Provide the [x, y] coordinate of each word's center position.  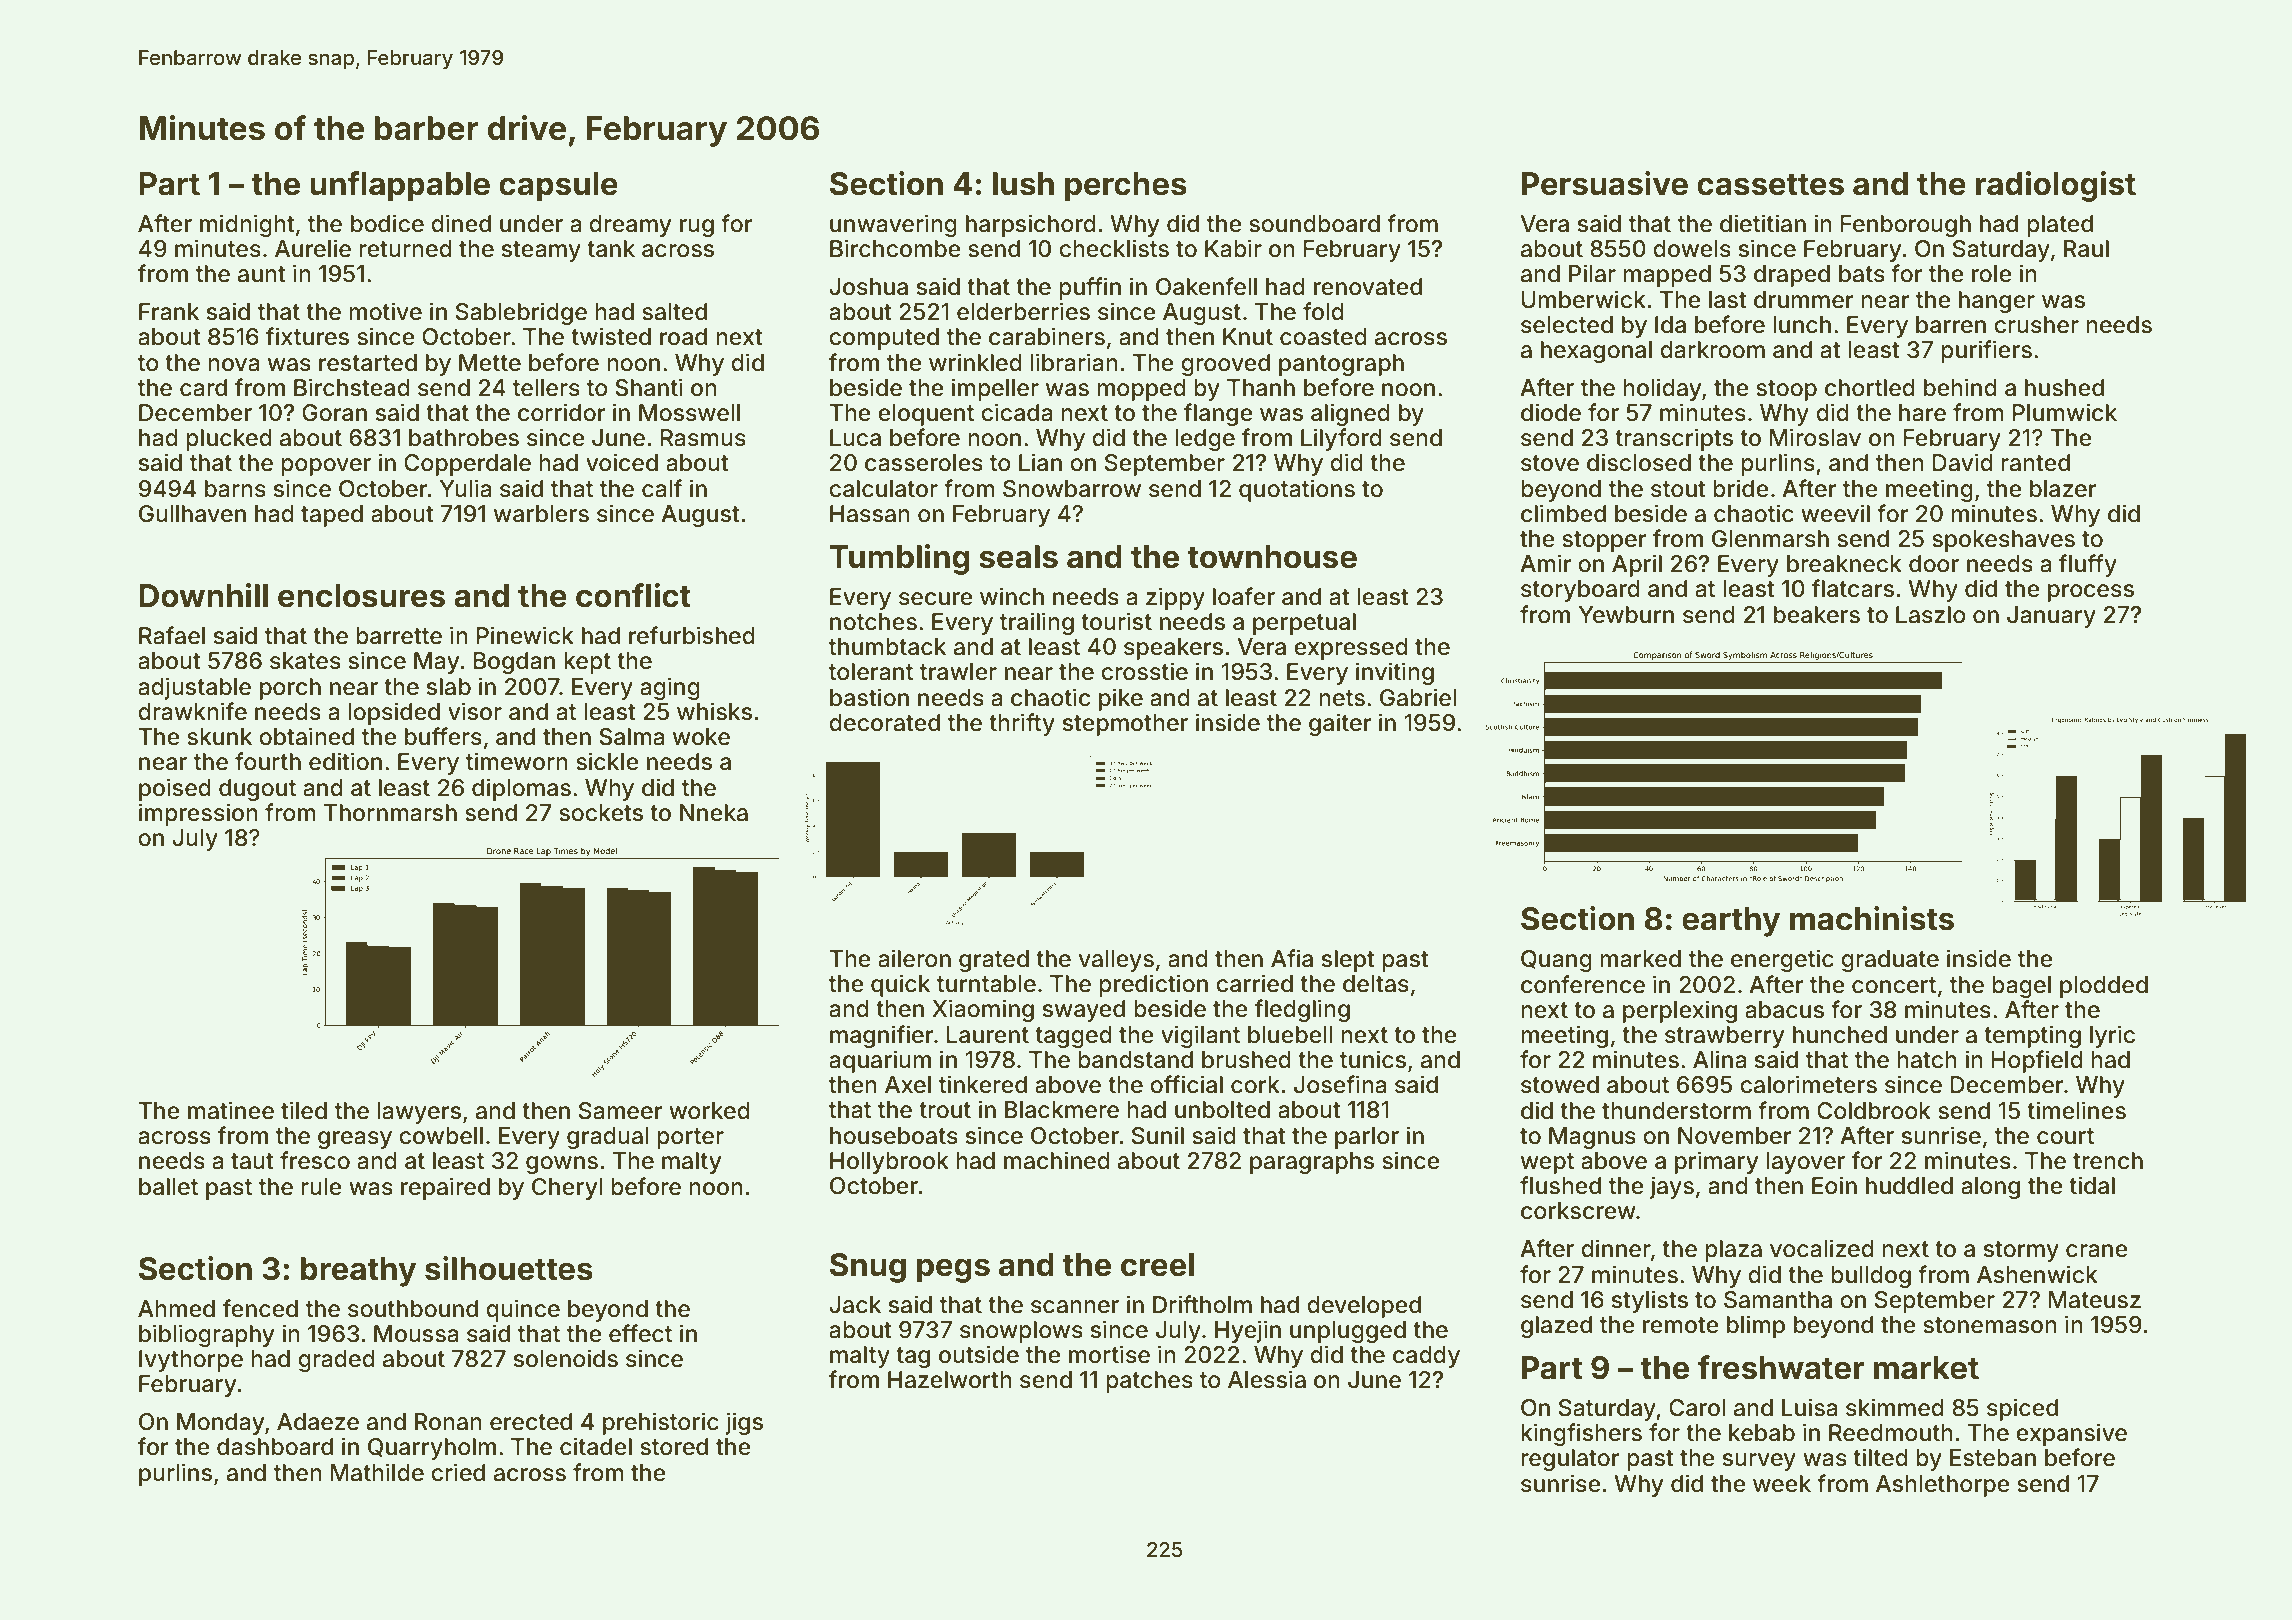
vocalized [1822, 1248]
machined [1057, 1160]
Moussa [416, 1334]
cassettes [1770, 185]
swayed [1084, 1011]
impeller [995, 389]
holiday [1662, 389]
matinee [231, 1110]
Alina [1719, 1059]
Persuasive [1605, 183]
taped [332, 516]
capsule [558, 187]
